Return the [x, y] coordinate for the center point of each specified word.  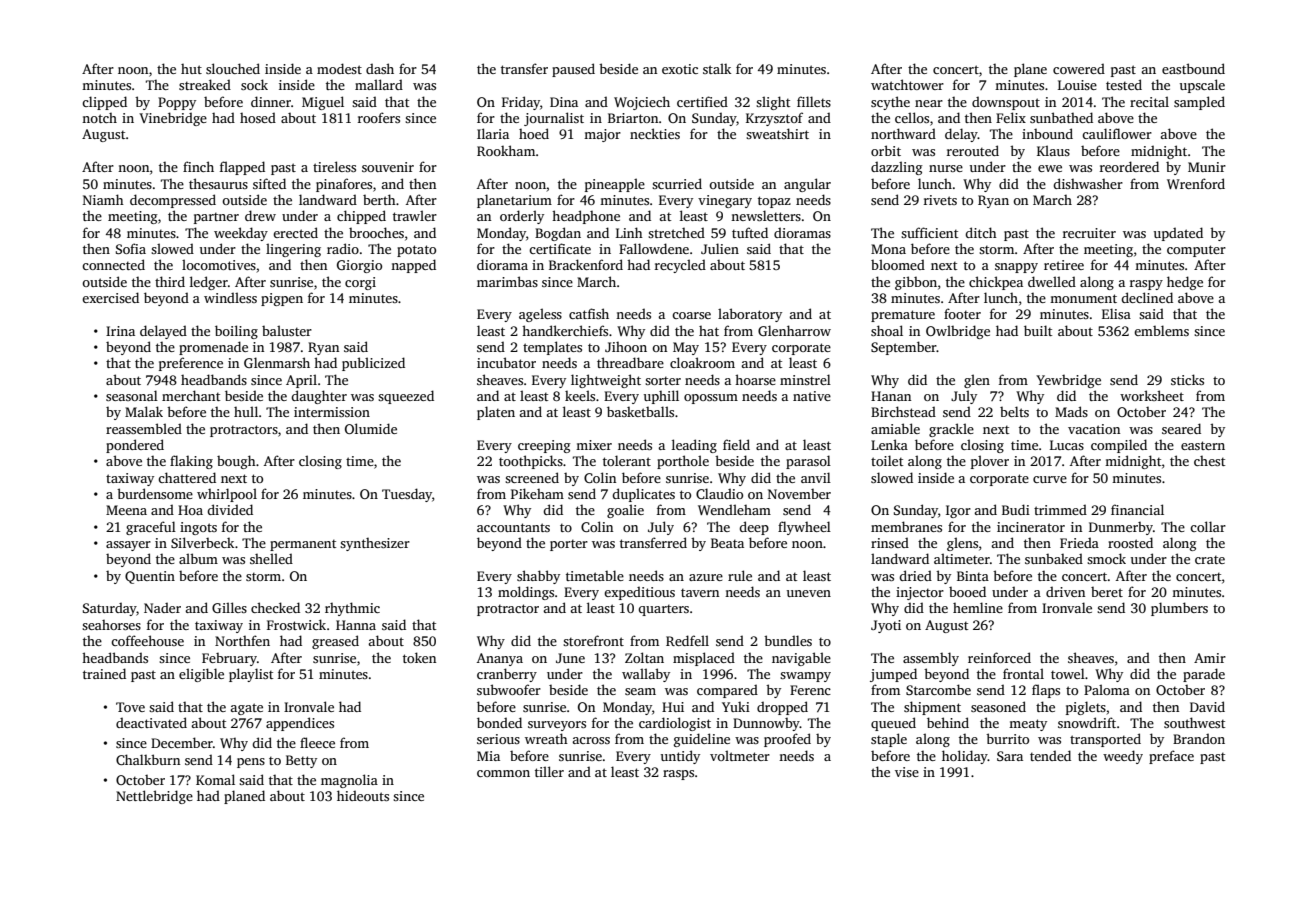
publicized [373, 364]
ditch [981, 232]
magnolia [349, 781]
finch [198, 166]
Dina [564, 102]
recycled [680, 266]
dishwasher [1088, 183]
